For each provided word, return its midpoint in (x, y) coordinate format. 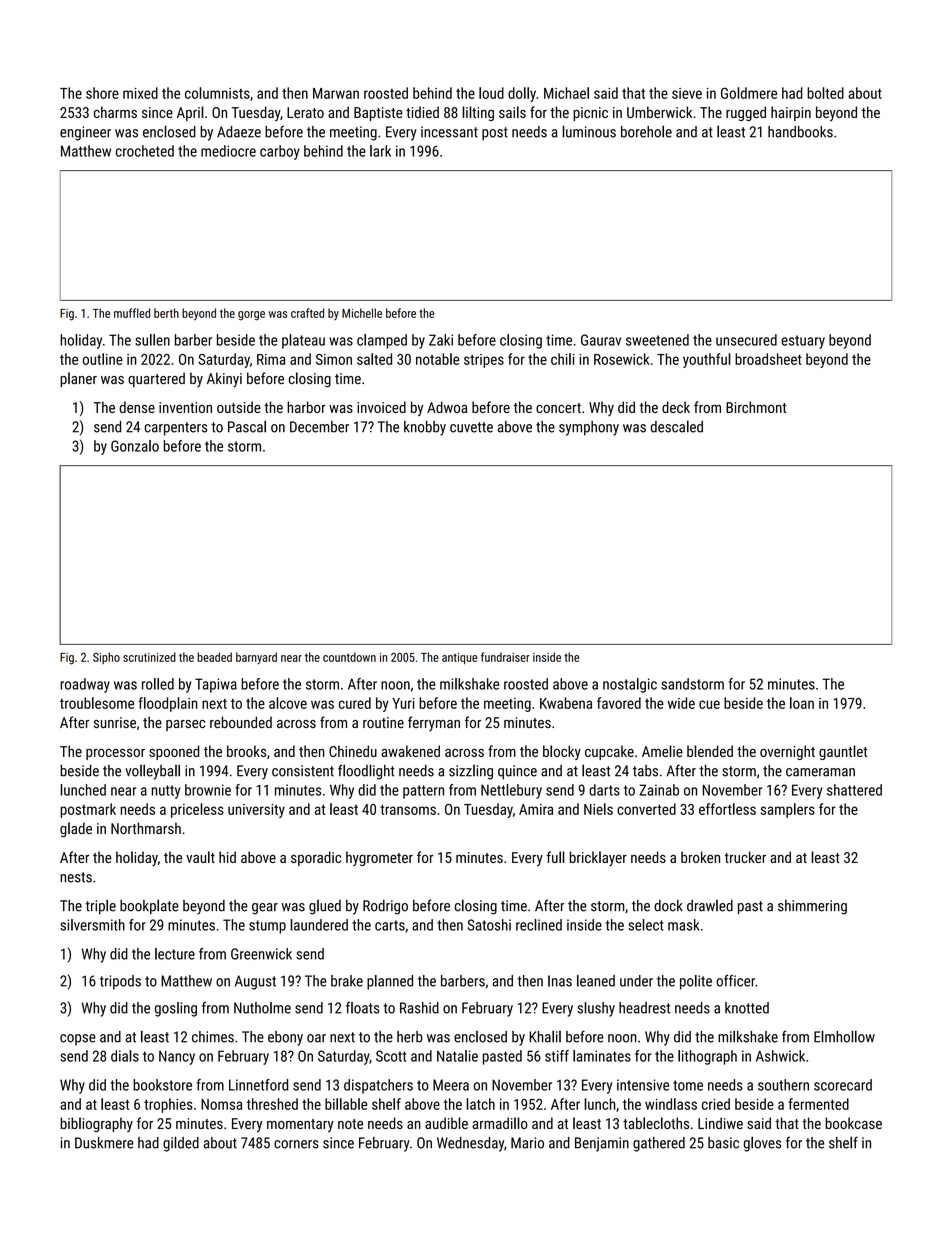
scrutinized (149, 657)
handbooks (800, 132)
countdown (349, 657)
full (556, 857)
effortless (727, 809)
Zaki (441, 340)
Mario (527, 1143)
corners (296, 1144)
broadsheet (768, 359)
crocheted (145, 151)
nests (76, 877)
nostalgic (630, 685)
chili (562, 359)
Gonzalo (135, 446)
